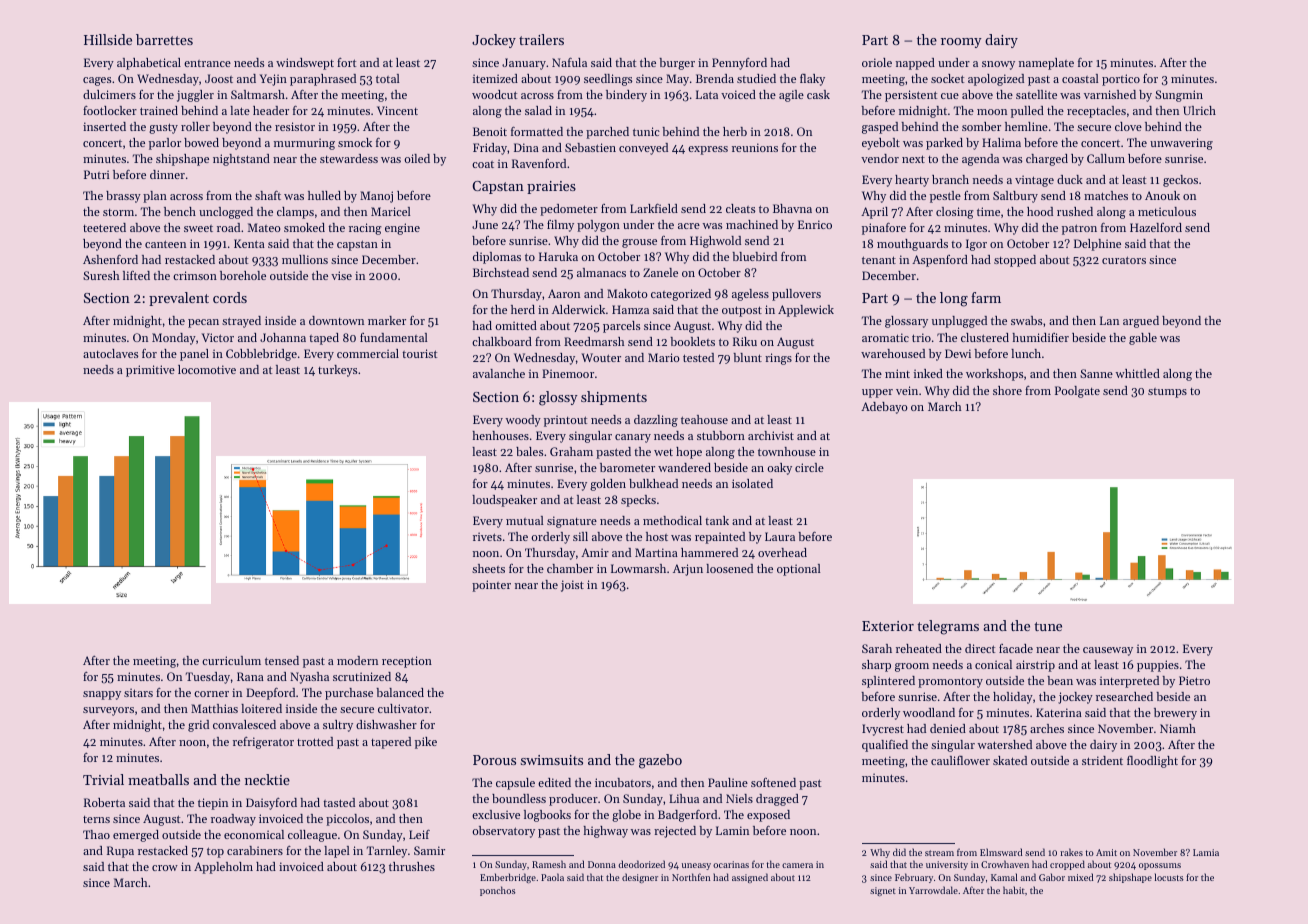 The image size is (1308, 924). Describe the element at coordinates (992, 112) in the screenshot. I see `moon` at that location.
